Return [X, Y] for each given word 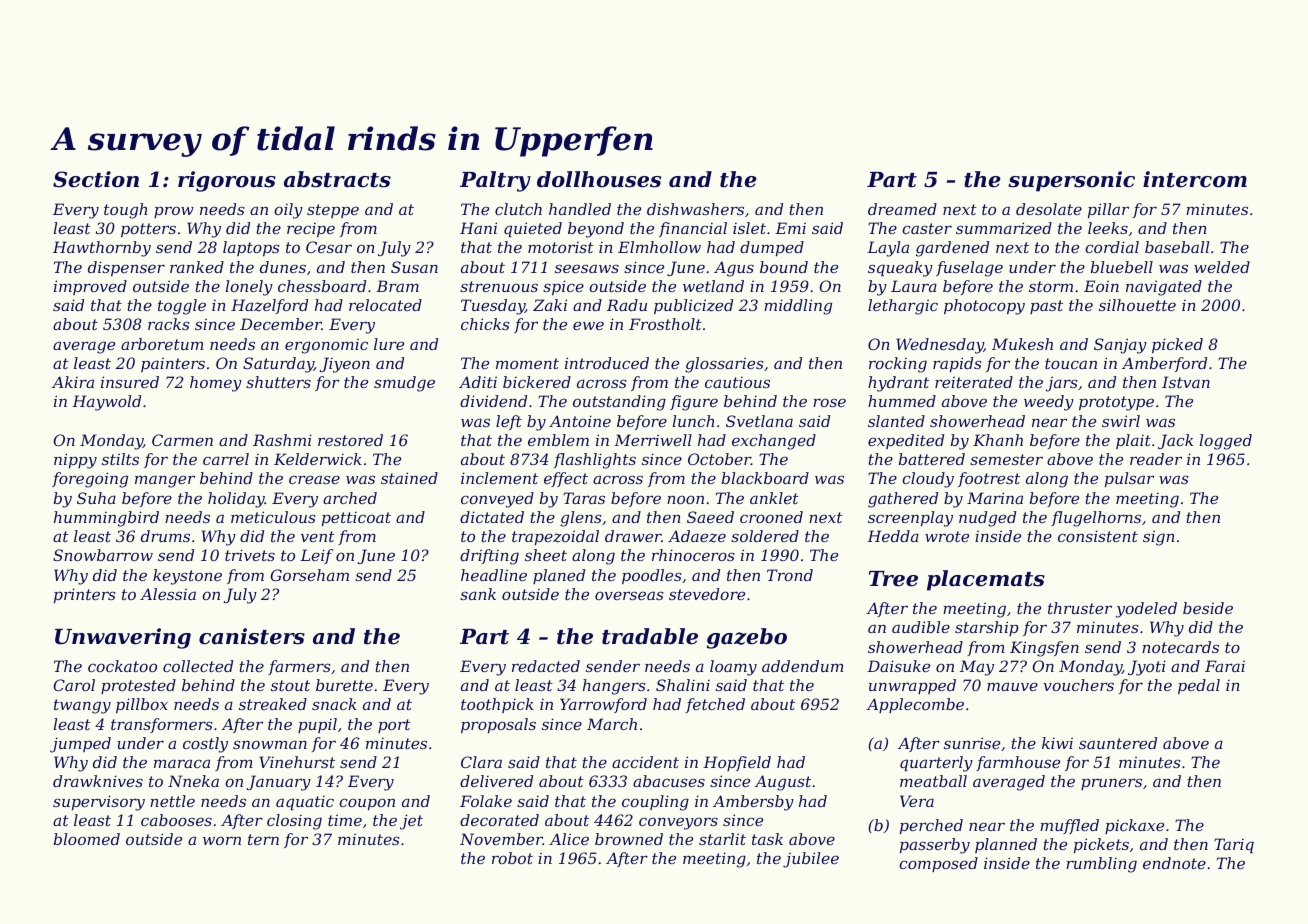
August [783, 783]
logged [1225, 442]
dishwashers [695, 209]
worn [222, 840]
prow [174, 212]
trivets [250, 555]
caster [927, 228]
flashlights [595, 461]
